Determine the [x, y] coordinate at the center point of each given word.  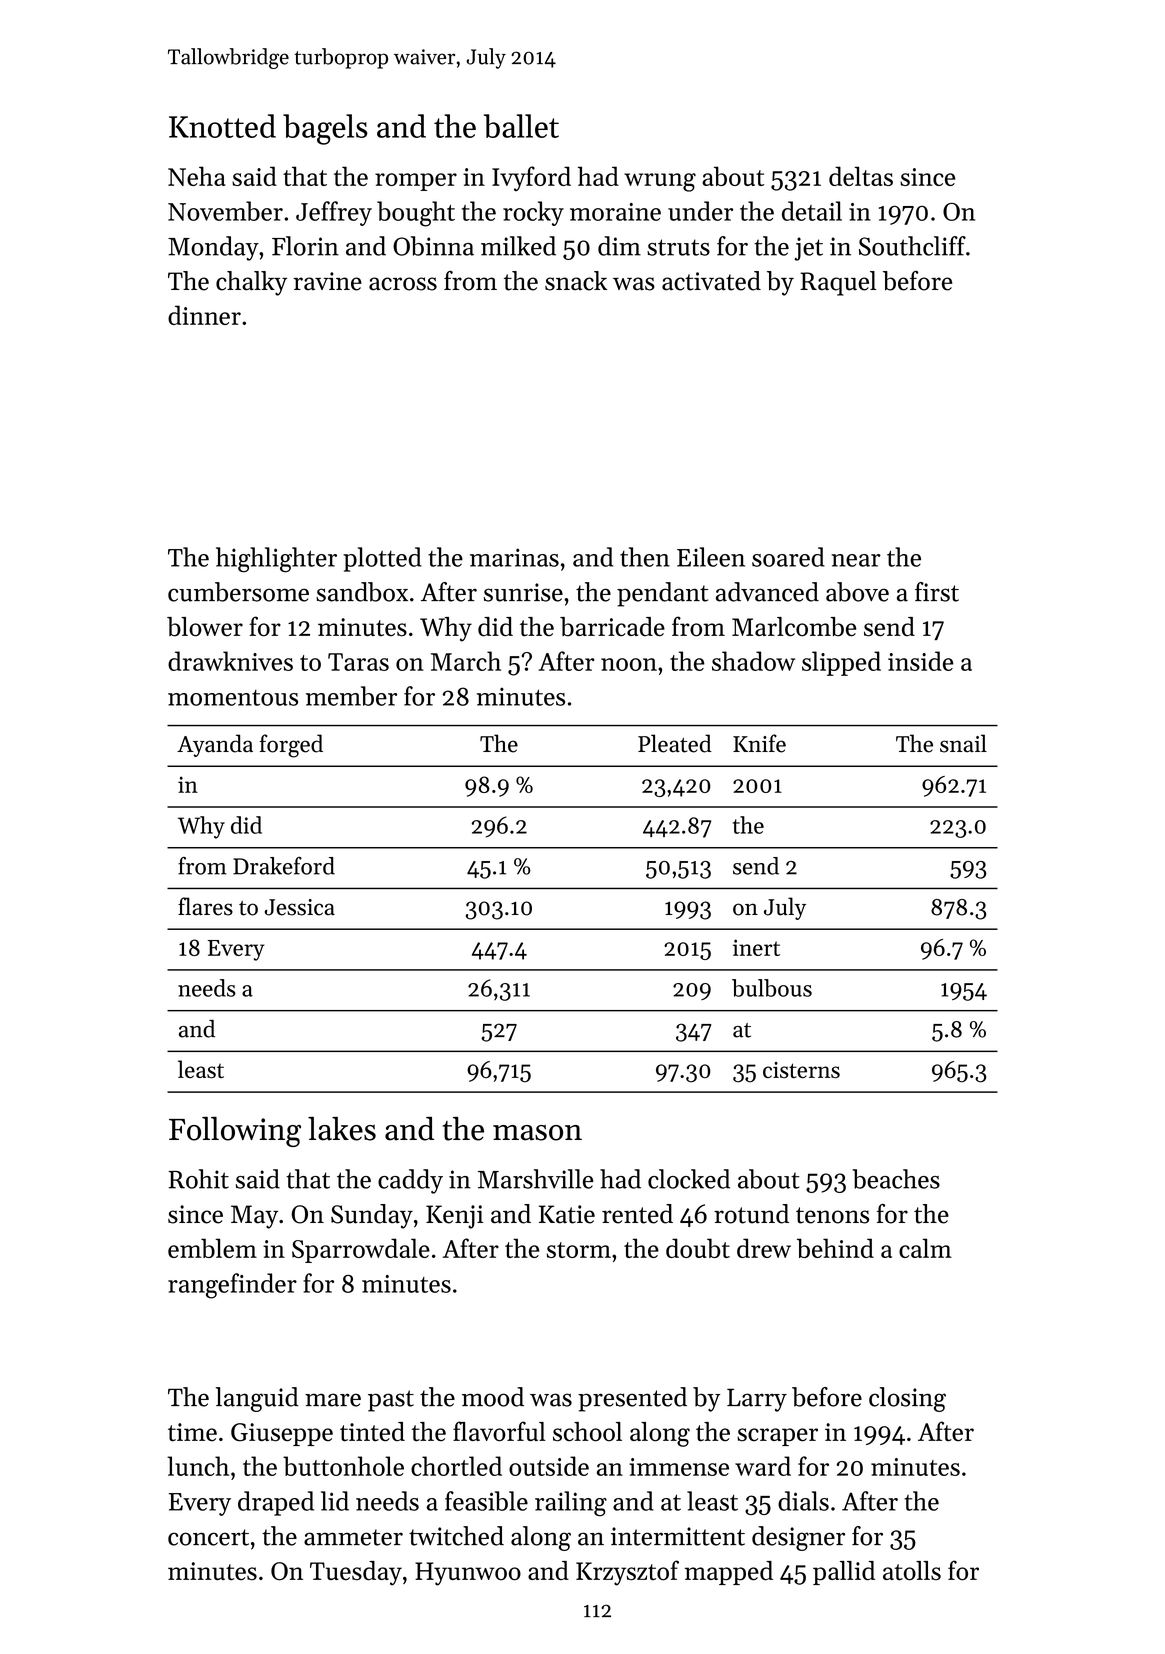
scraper [777, 1437]
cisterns [801, 1070]
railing [571, 1504]
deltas [861, 176]
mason [537, 1133]
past [391, 1401]
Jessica [300, 907]
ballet [521, 126]
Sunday [372, 1216]
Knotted [222, 126]
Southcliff [912, 246]
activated [711, 281]
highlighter [276, 560]
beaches [896, 1179]
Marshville [536, 1179]
